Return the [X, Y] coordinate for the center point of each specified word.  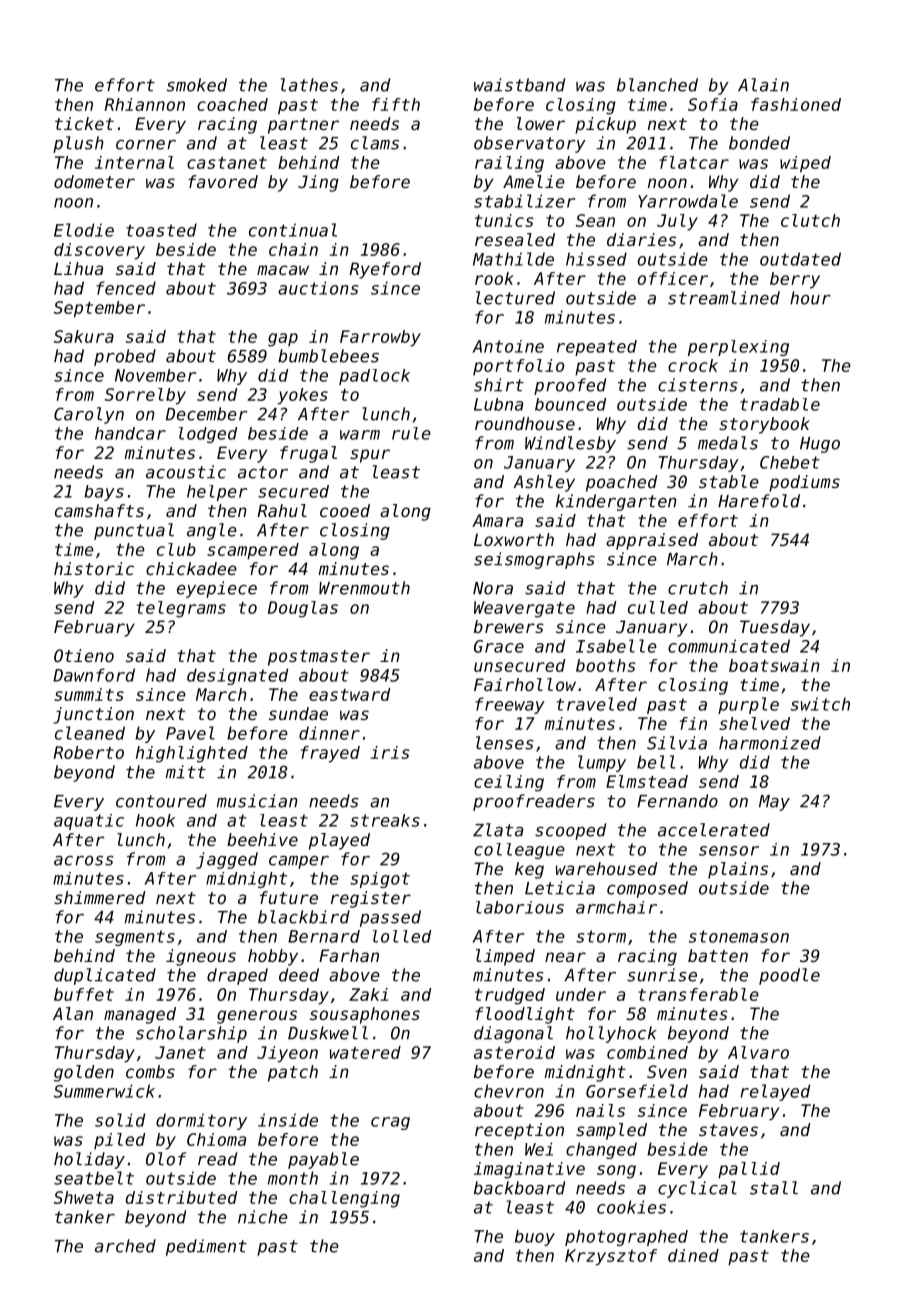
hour [810, 298]
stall [774, 1188]
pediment [206, 1247]
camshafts [99, 510]
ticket [84, 123]
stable [729, 481]
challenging [344, 1199]
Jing [318, 183]
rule [411, 433]
